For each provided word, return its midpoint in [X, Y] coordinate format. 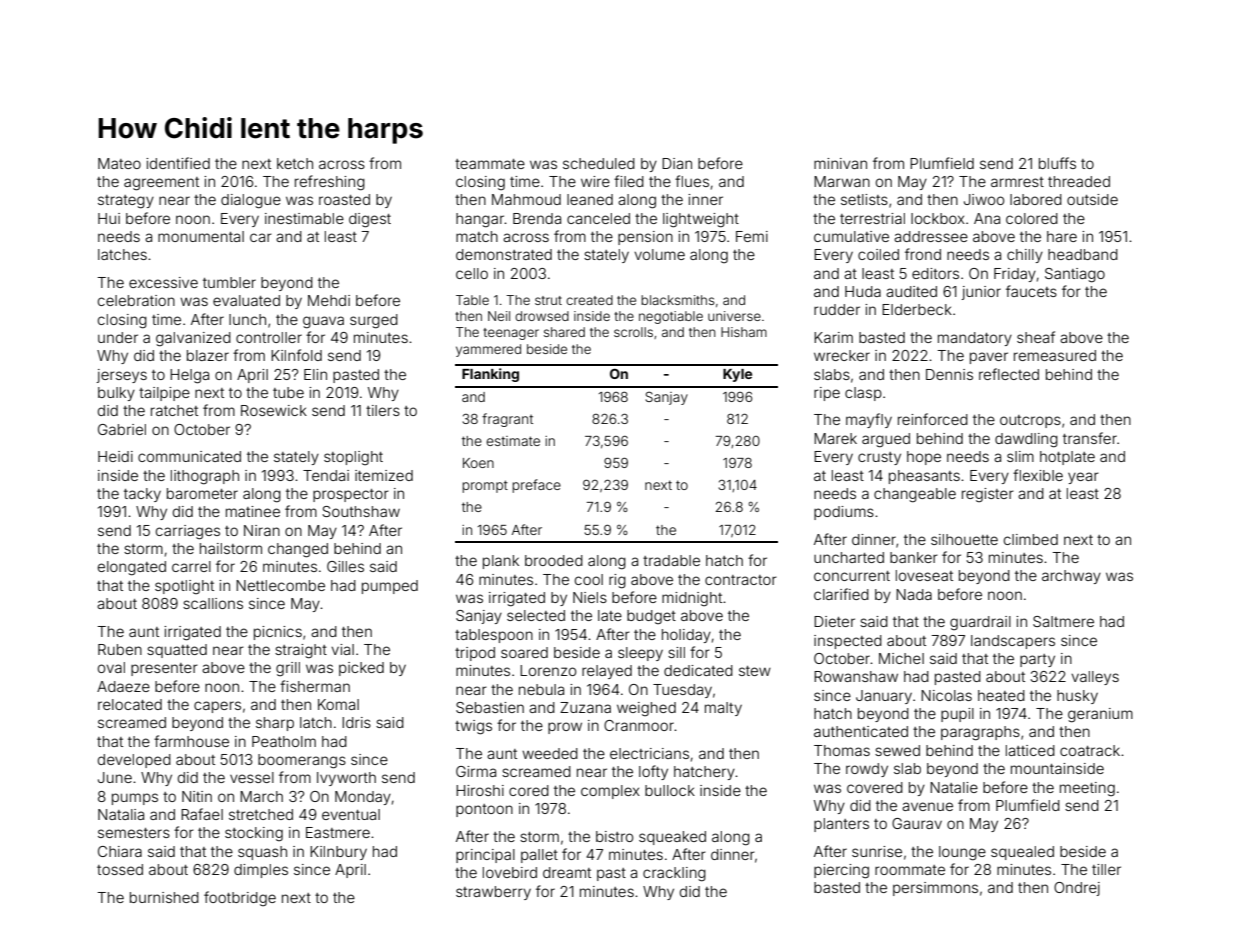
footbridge [240, 899]
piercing [841, 871]
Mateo [119, 163]
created [589, 300]
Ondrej [1077, 889]
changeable [915, 495]
